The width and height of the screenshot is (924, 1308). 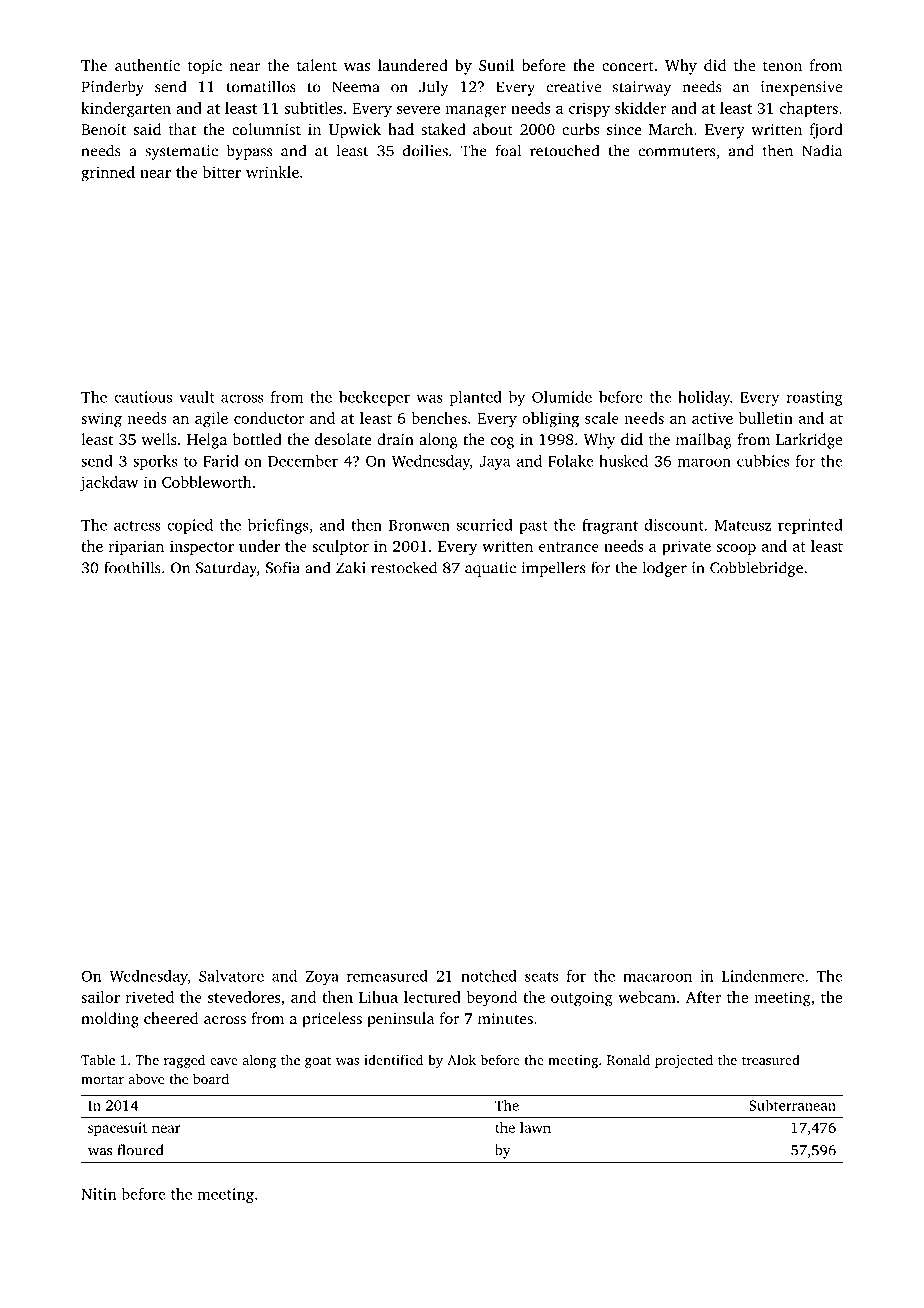 I want to click on Bronwen, so click(x=419, y=525).
